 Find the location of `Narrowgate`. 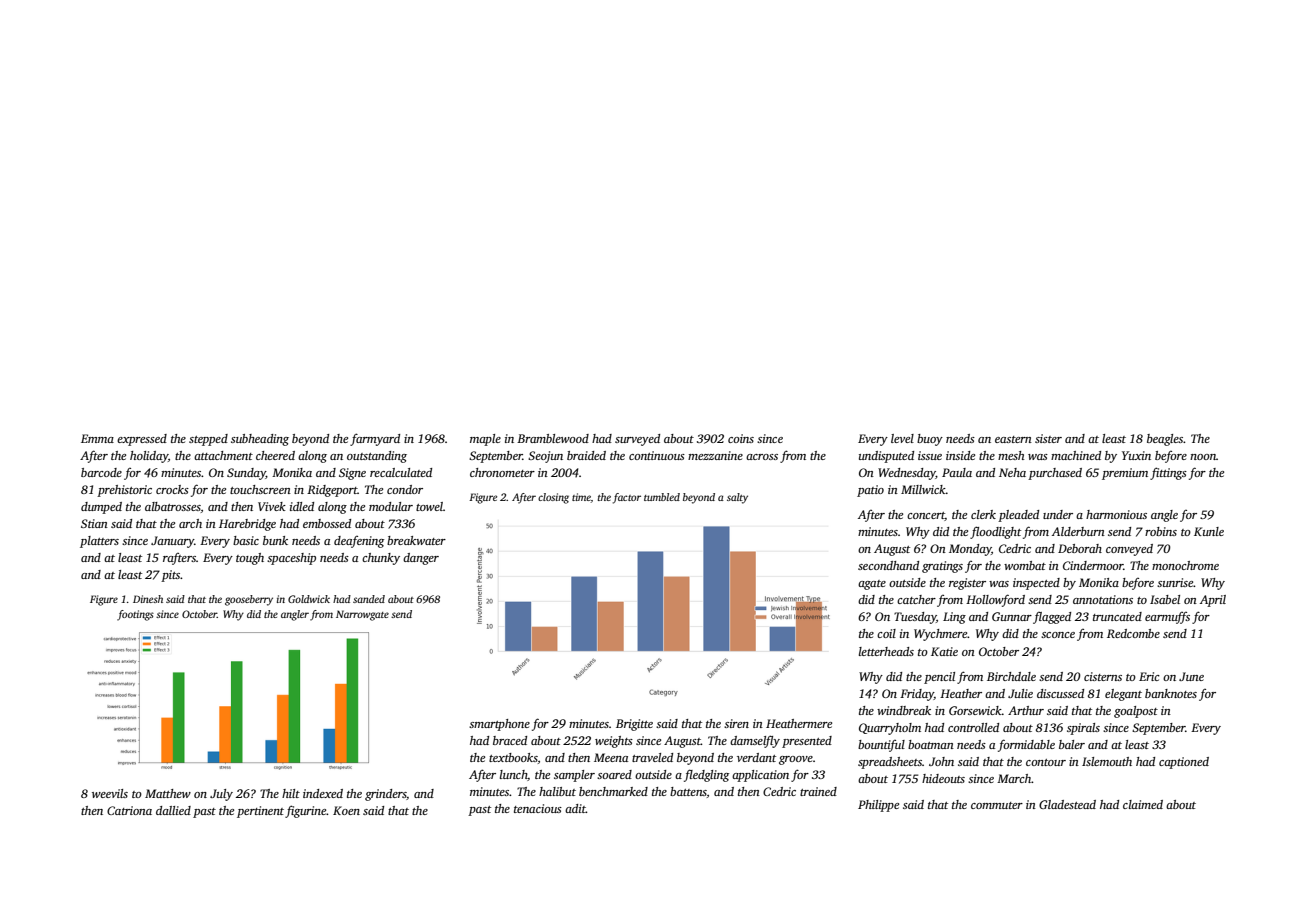

Narrowgate is located at coordinates (362, 615).
